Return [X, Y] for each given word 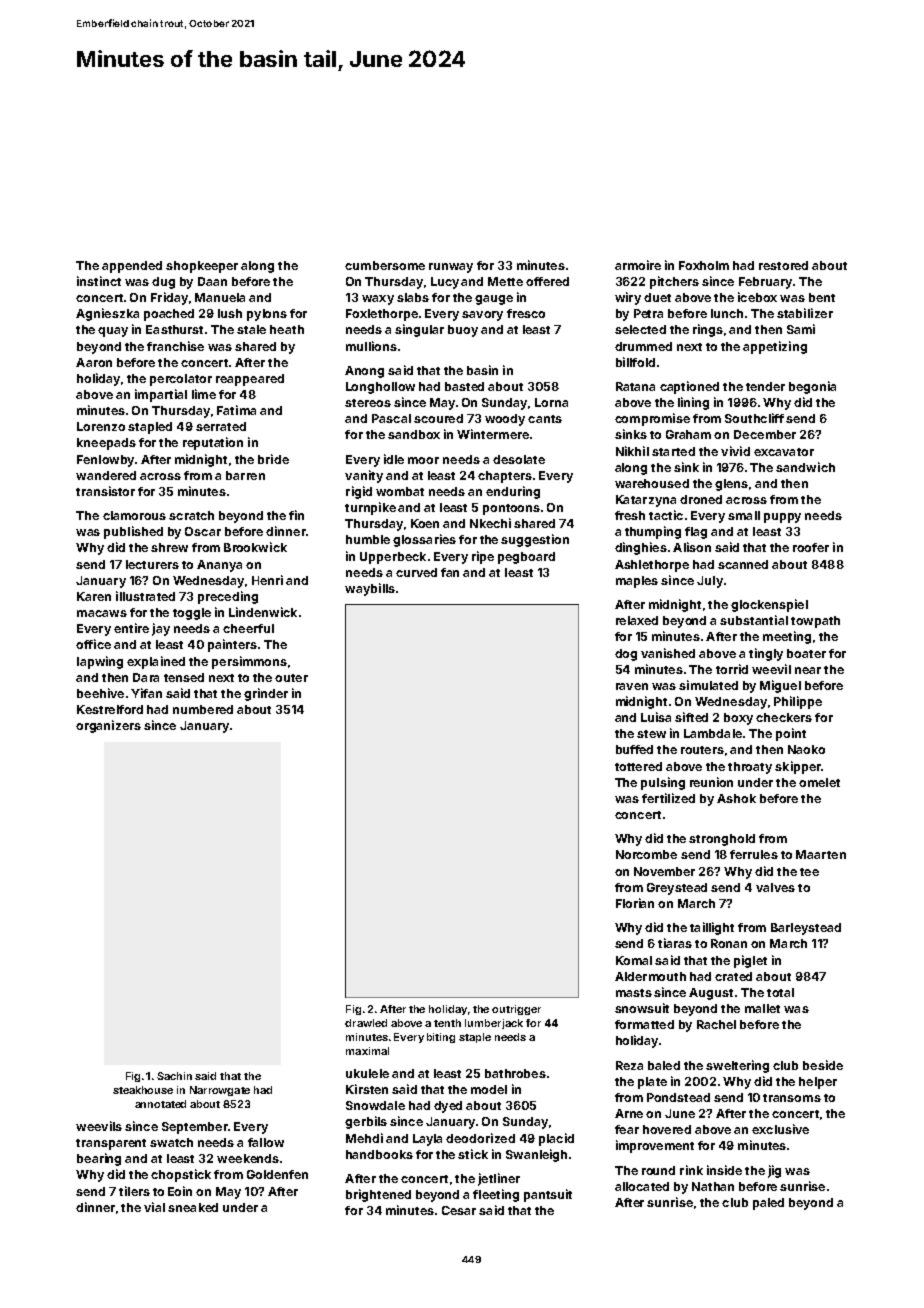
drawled [366, 1023]
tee [809, 872]
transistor [105, 491]
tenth [447, 1023]
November [664, 871]
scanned [743, 564]
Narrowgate [220, 1091]
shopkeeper [202, 267]
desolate [519, 459]
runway [451, 268]
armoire [638, 265]
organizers [108, 726]
